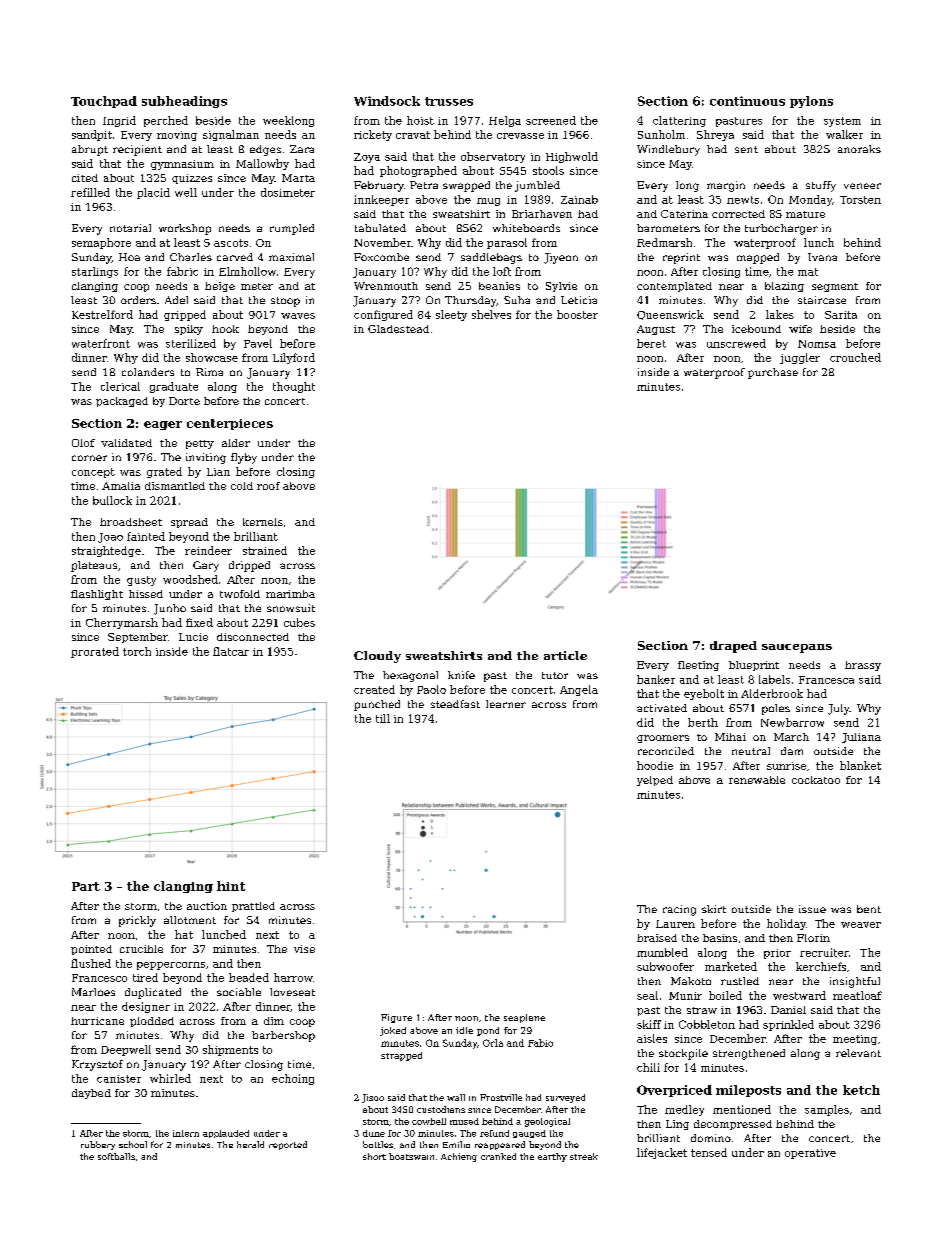 This page has height=1233, width=952. Describe the element at coordinates (91, 1094) in the page. I see `daybed` at that location.
